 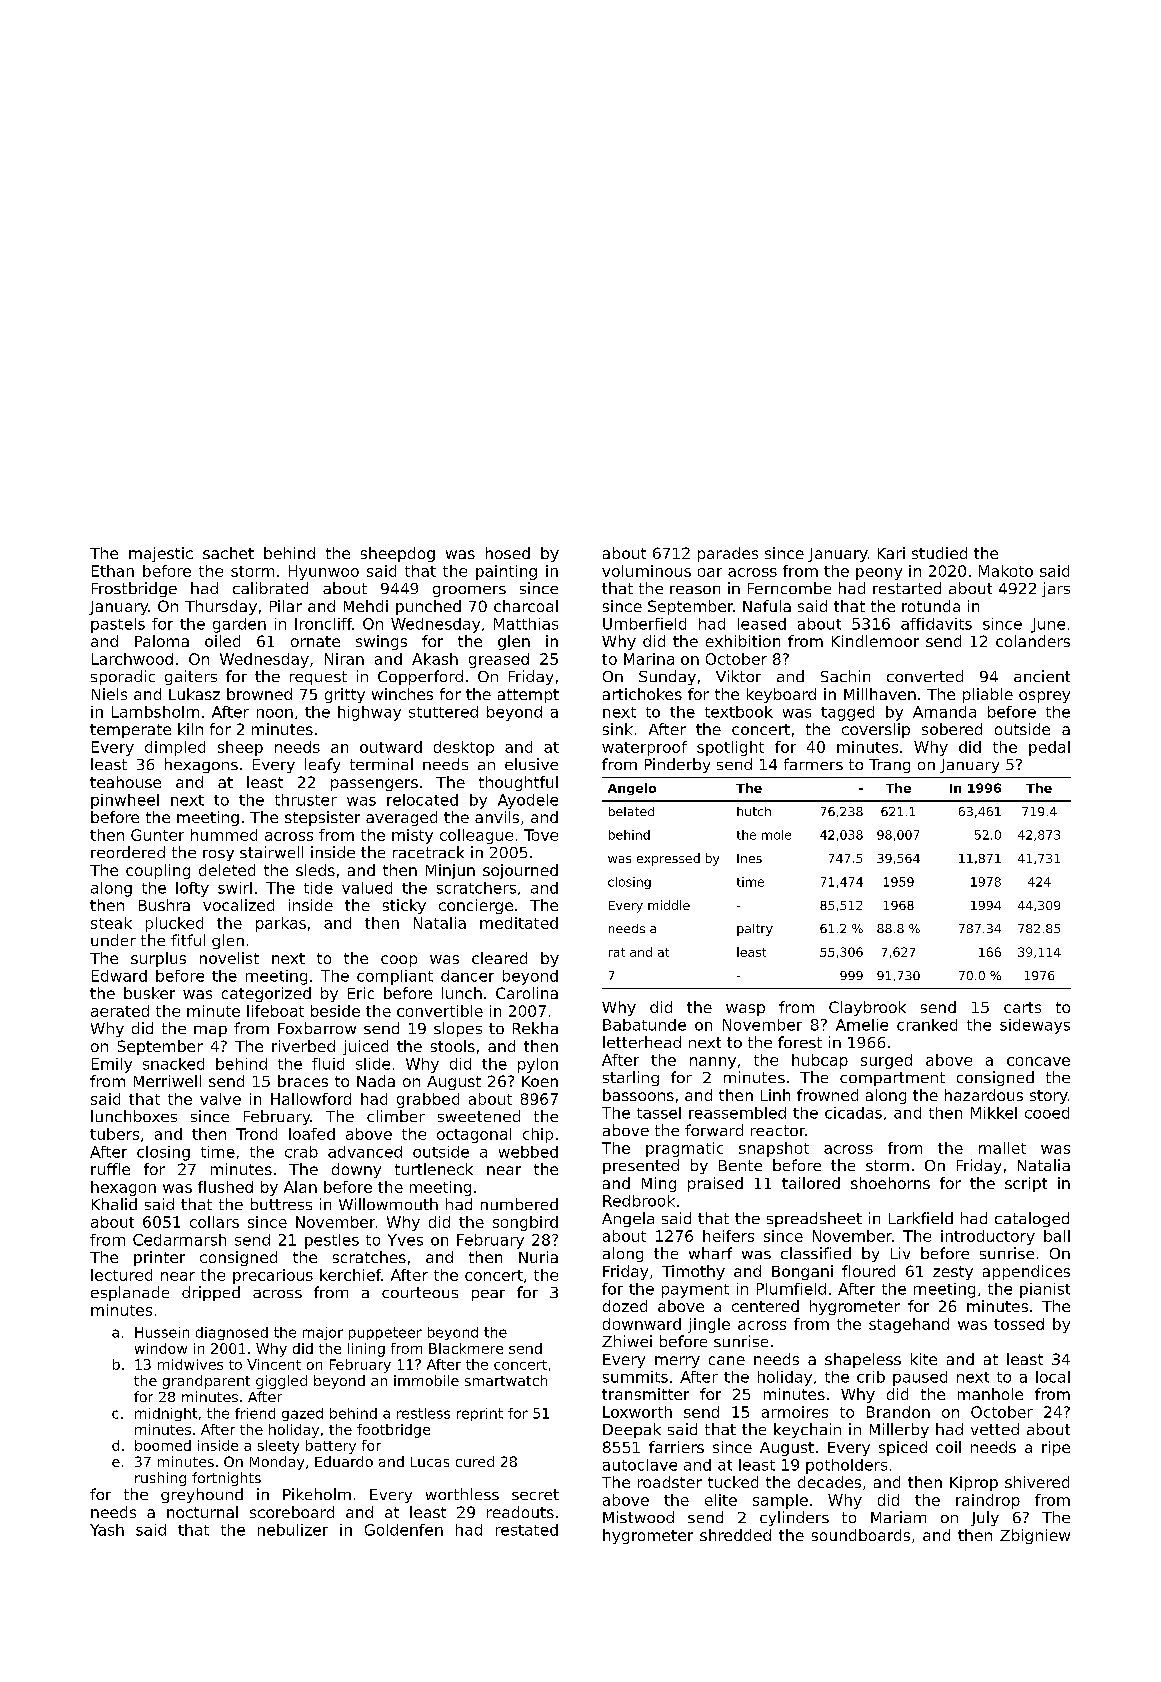 I want to click on Larkfield, so click(x=921, y=1218).
